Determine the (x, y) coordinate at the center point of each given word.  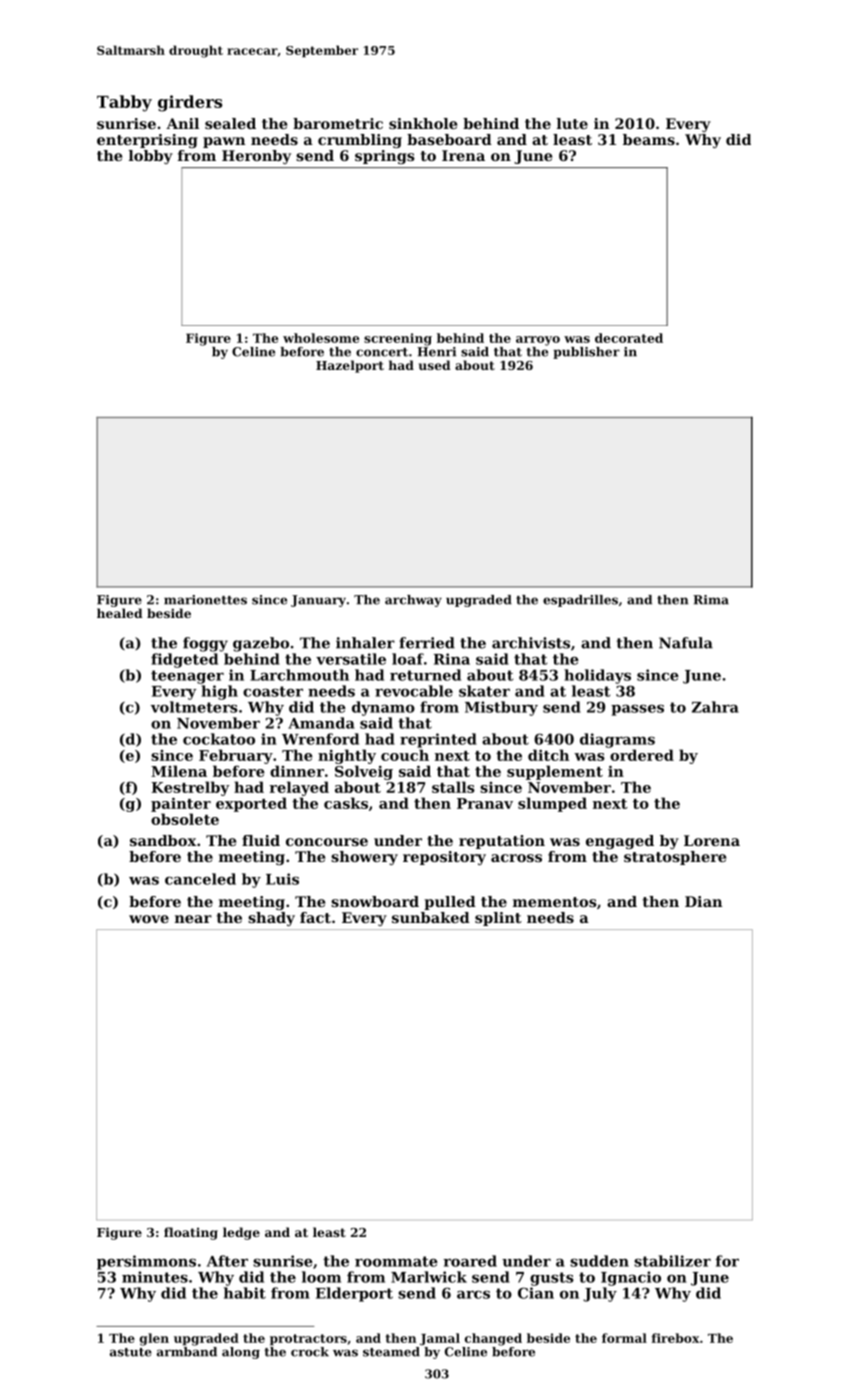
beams (649, 139)
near (193, 919)
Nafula (686, 643)
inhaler (365, 643)
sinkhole (423, 123)
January (318, 601)
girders (190, 103)
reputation (502, 842)
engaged (620, 842)
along (241, 1353)
